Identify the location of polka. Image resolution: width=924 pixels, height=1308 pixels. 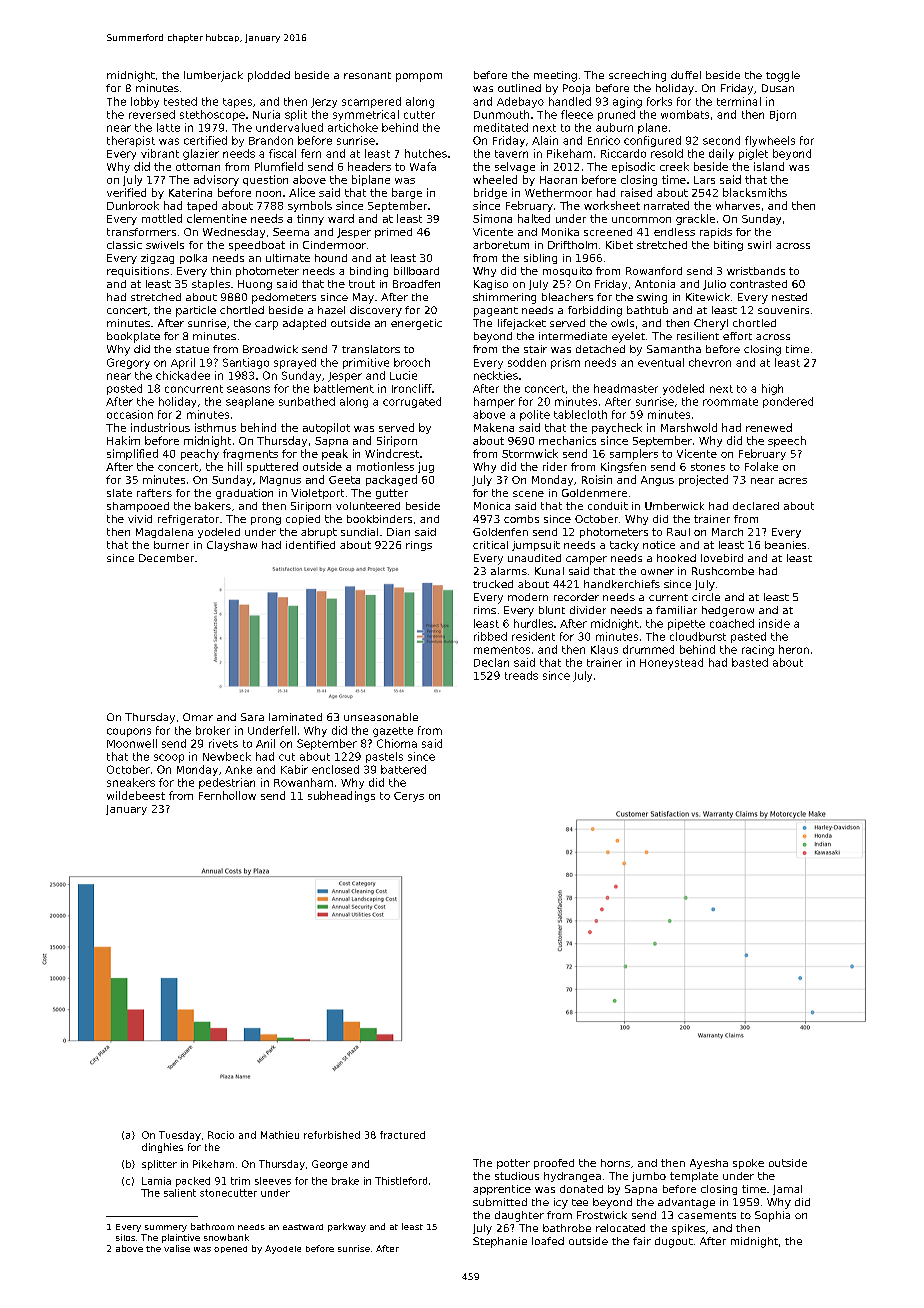
(193, 259).
